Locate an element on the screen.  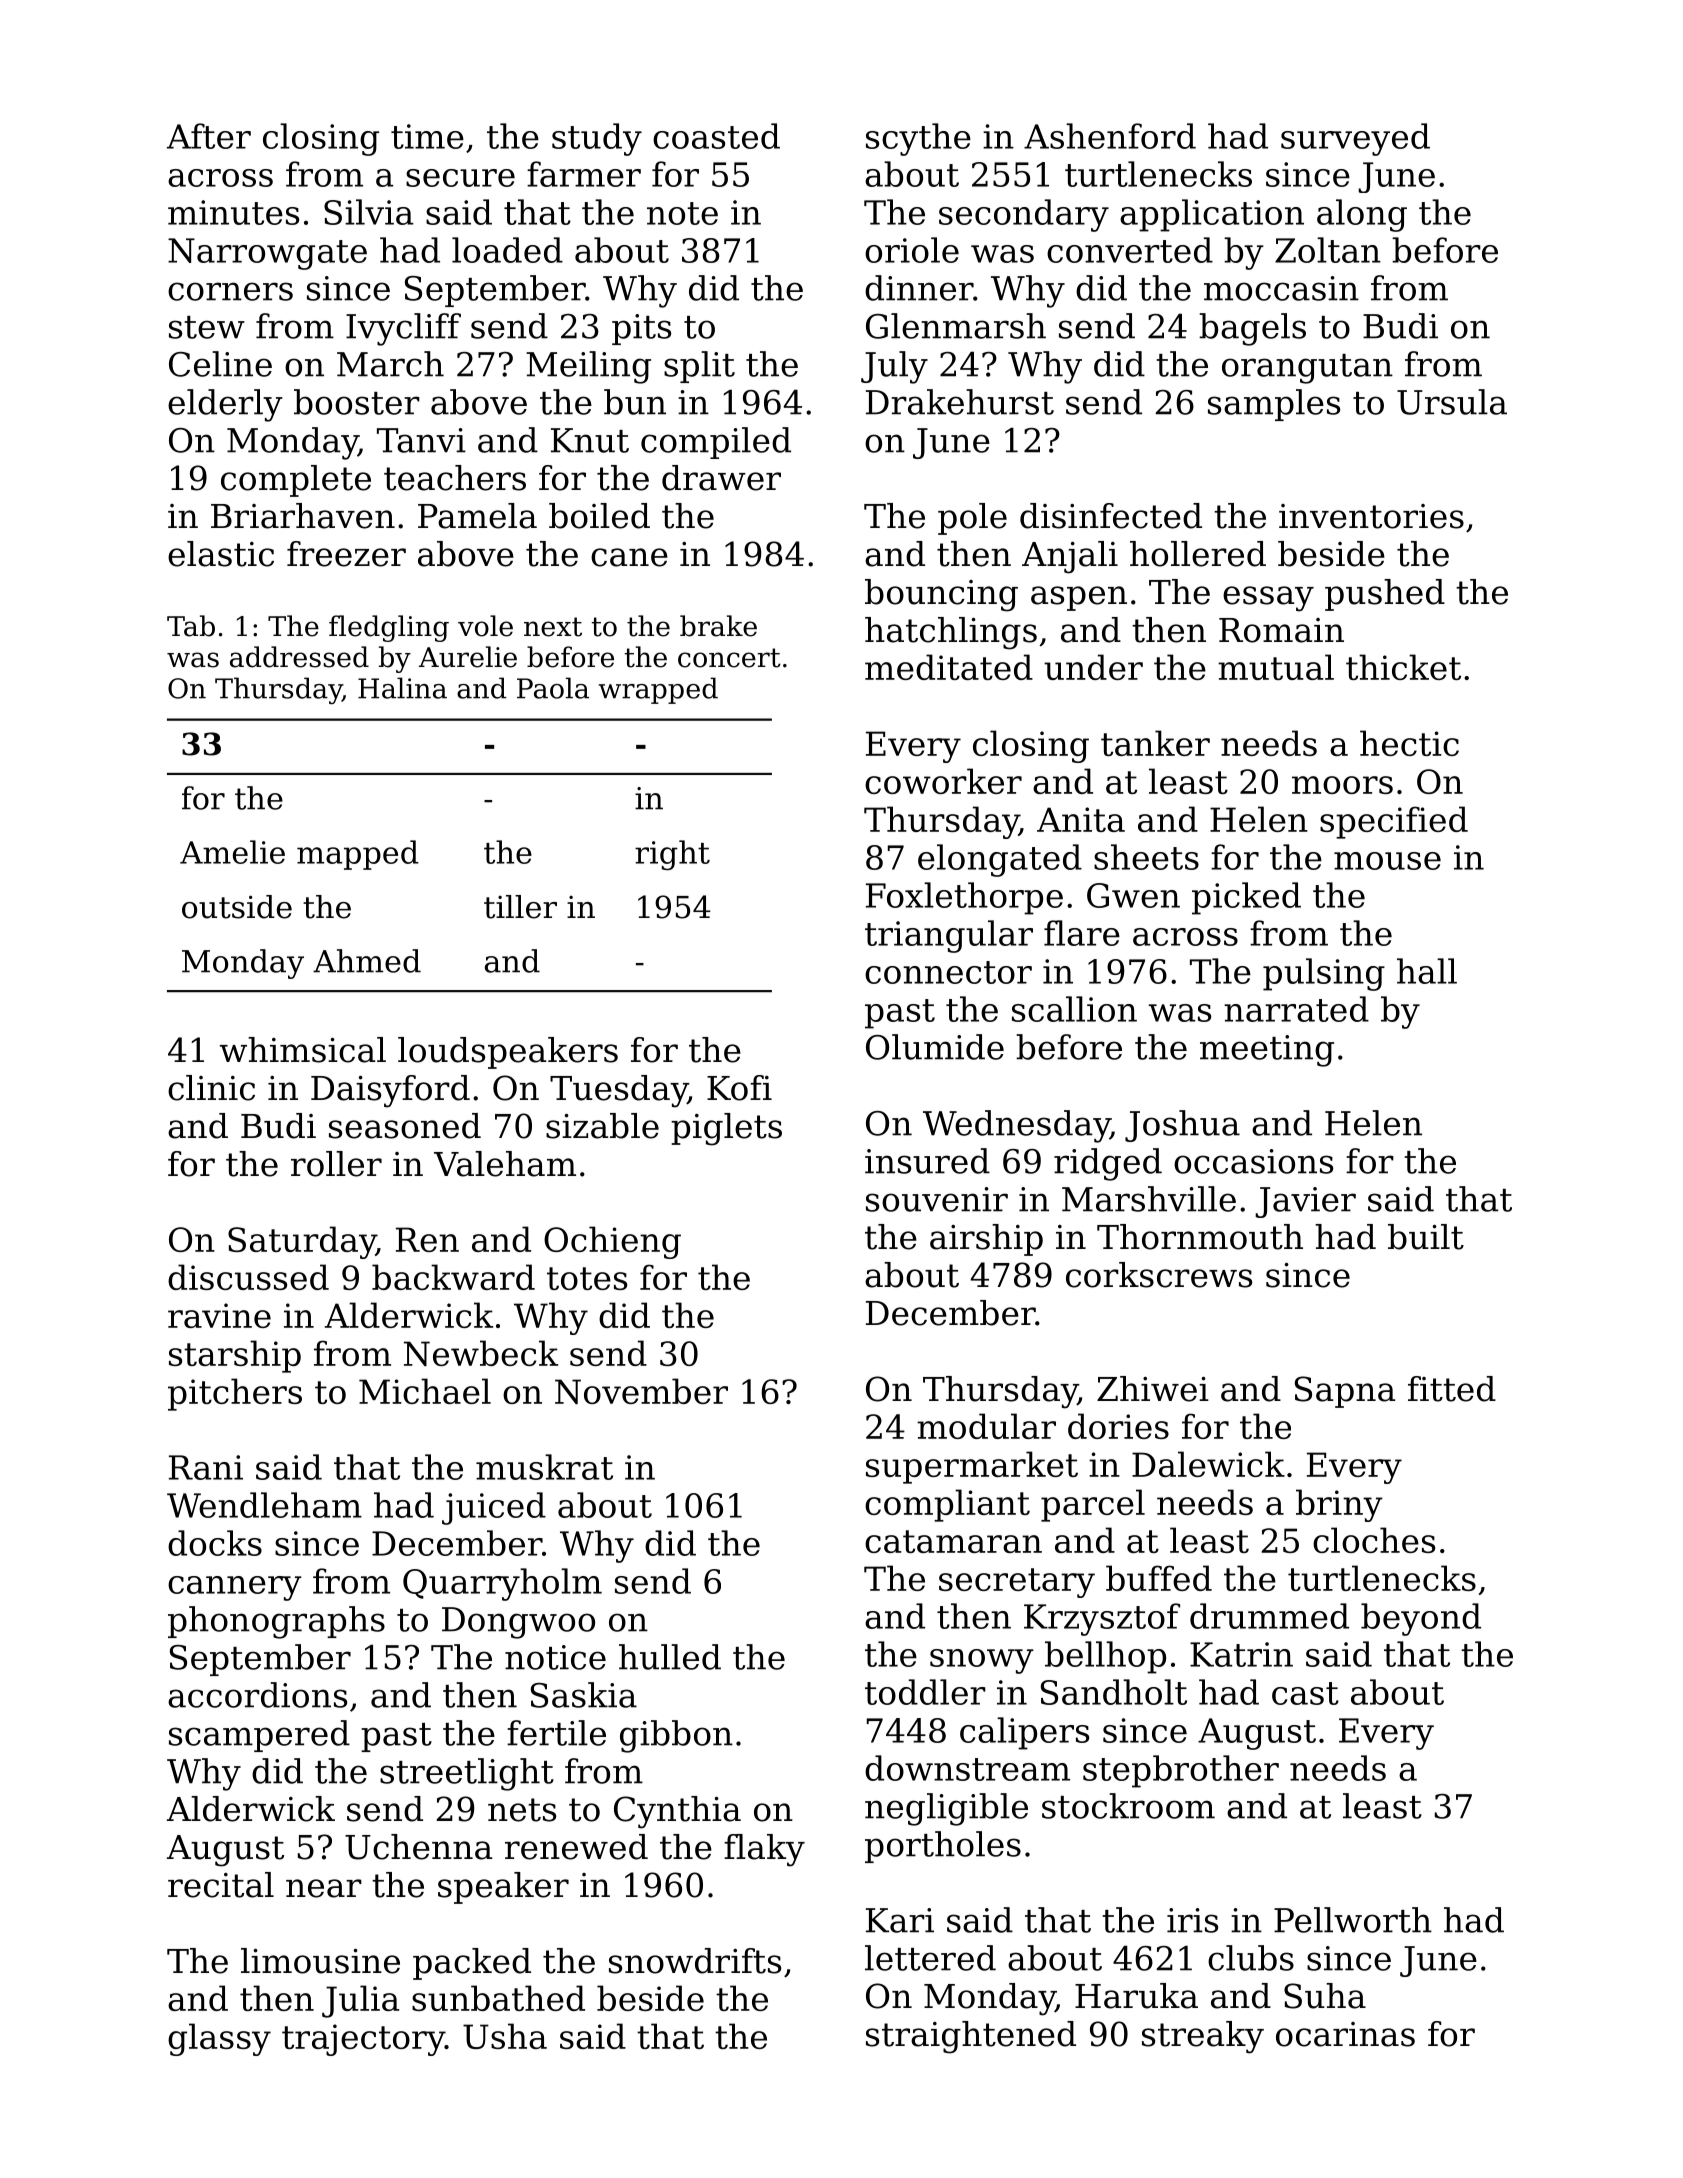
right is located at coordinates (672, 855).
